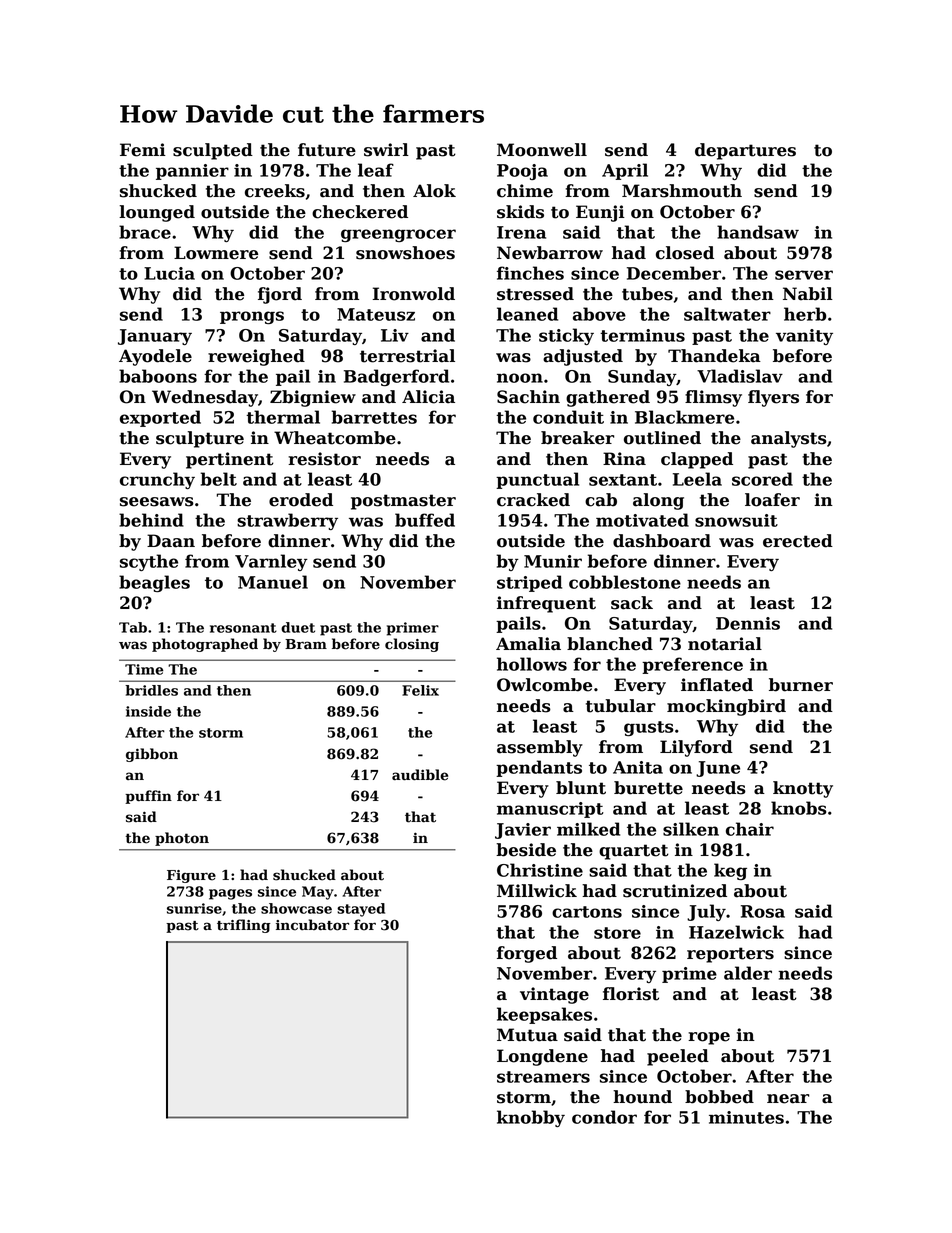  What do you see at coordinates (143, 150) in the screenshot?
I see `Femi` at bounding box center [143, 150].
